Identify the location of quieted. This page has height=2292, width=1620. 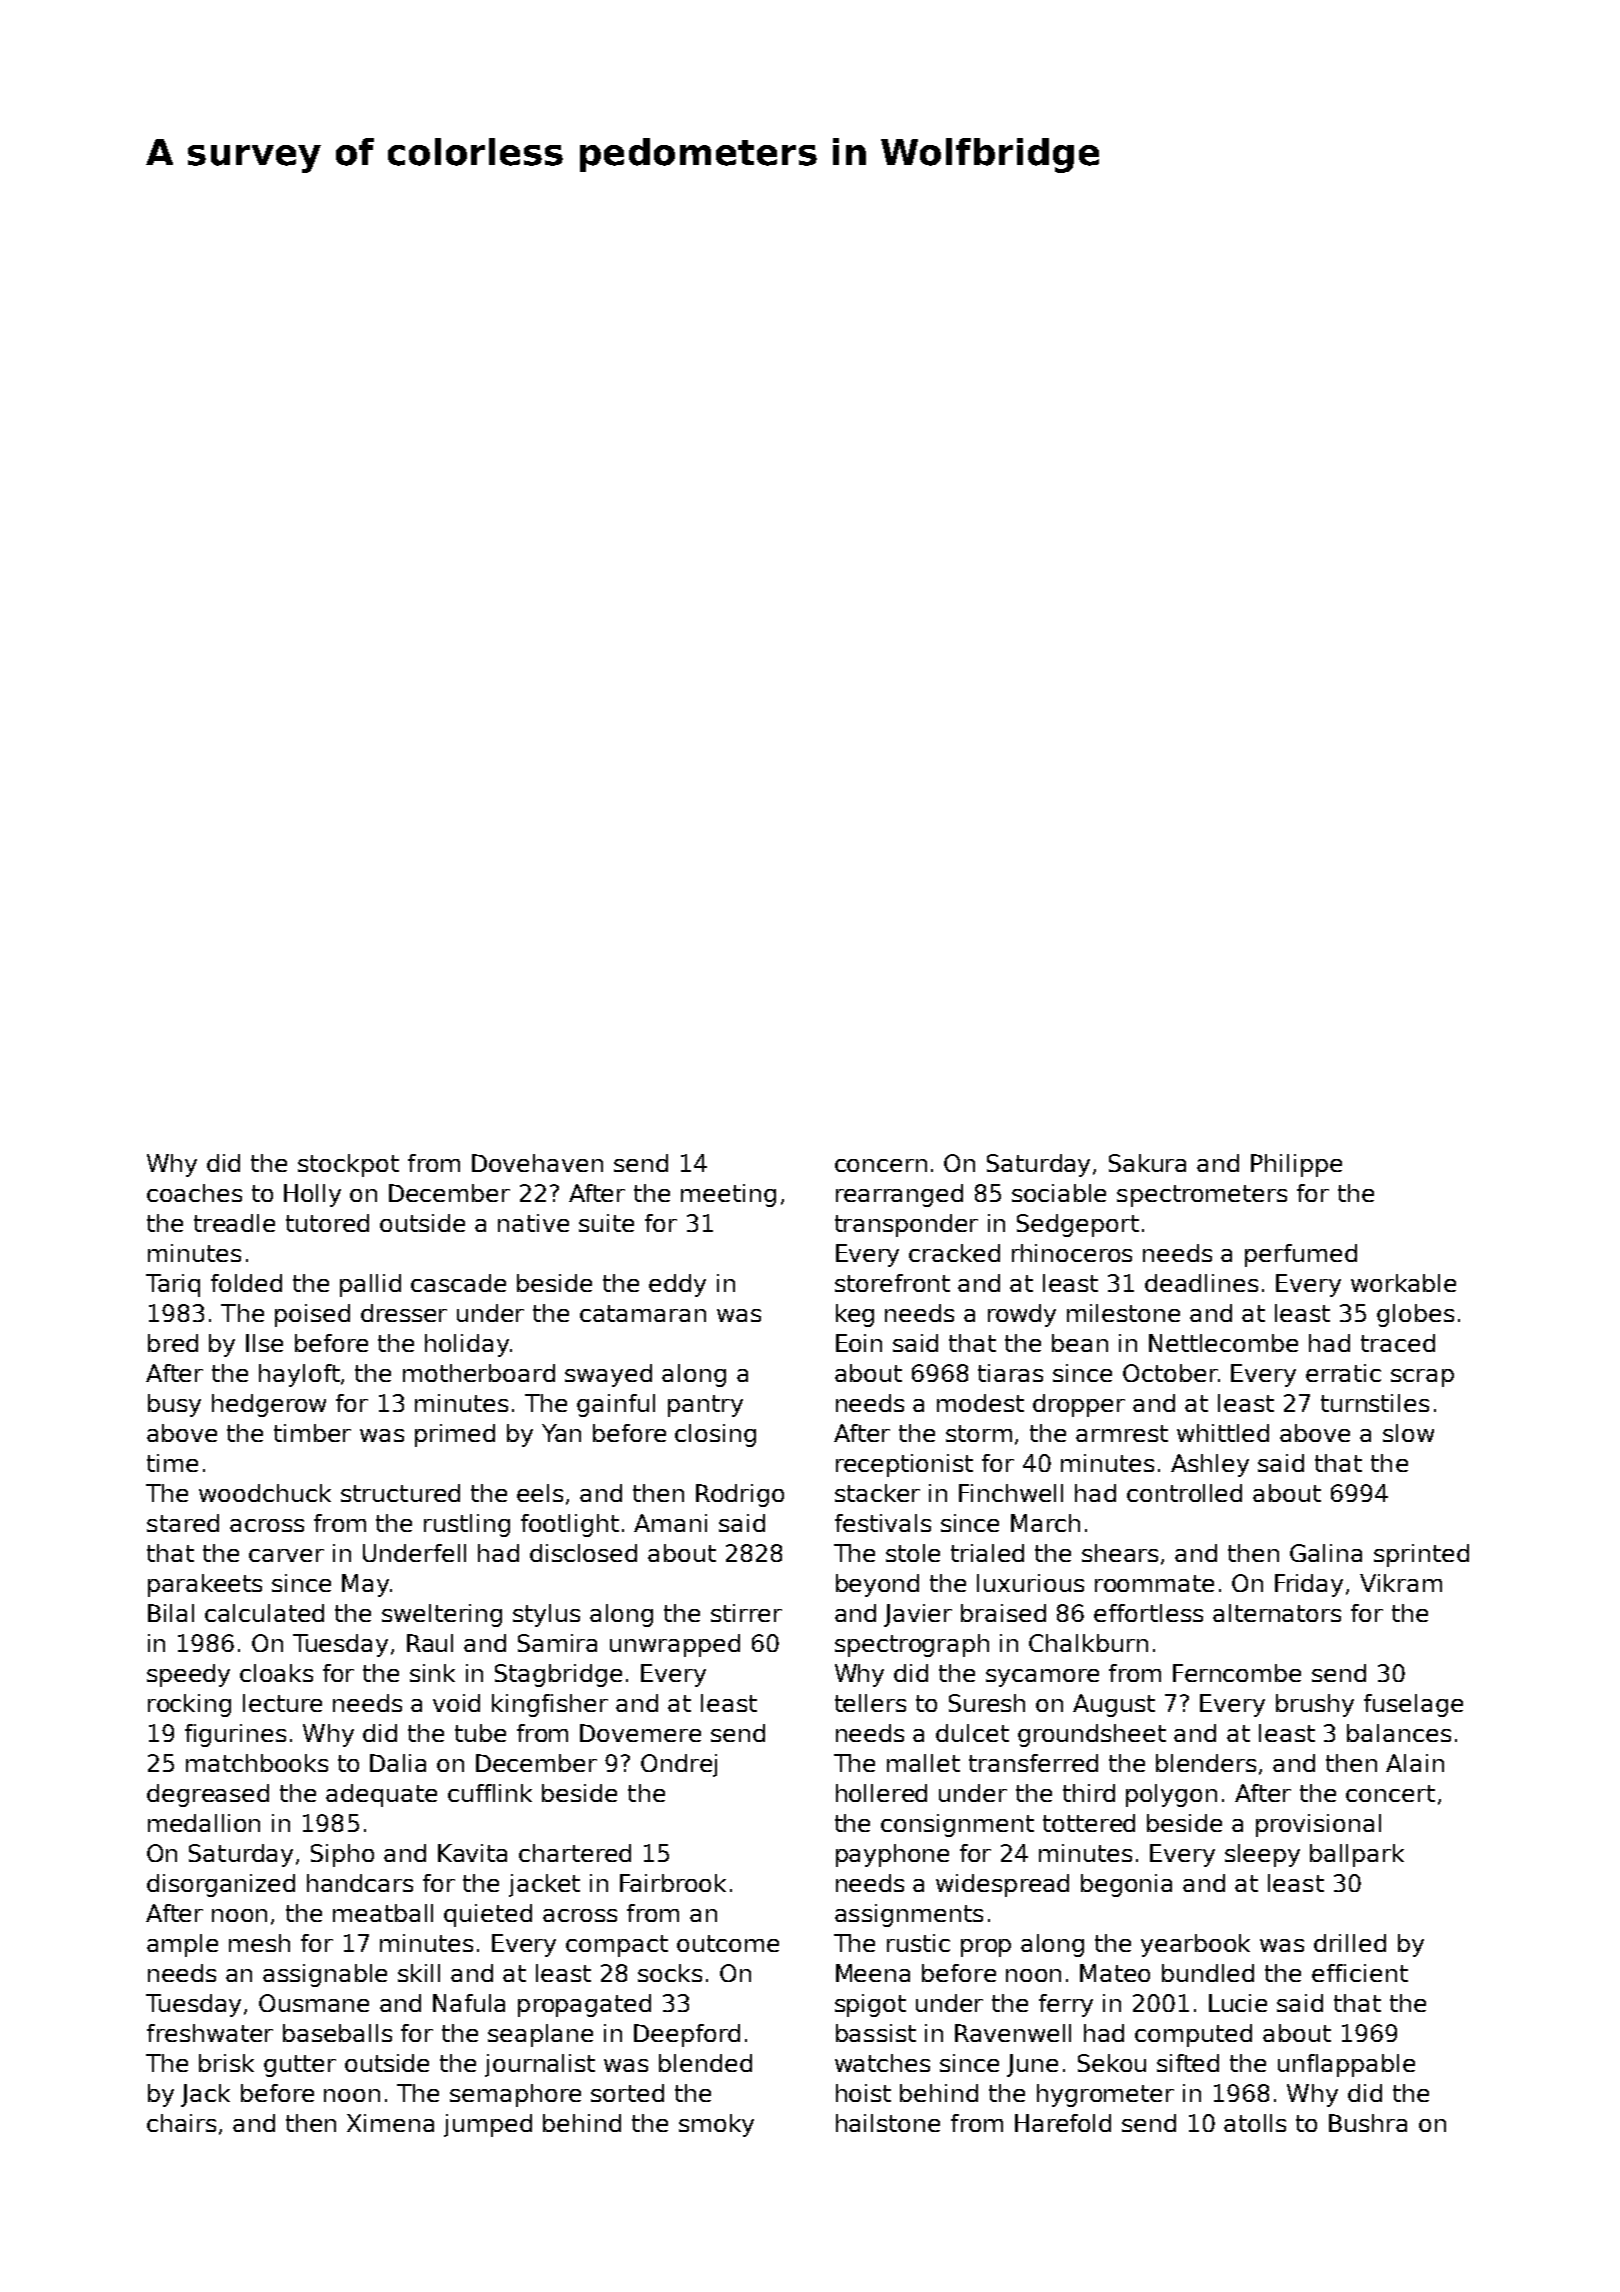
(488, 1915).
